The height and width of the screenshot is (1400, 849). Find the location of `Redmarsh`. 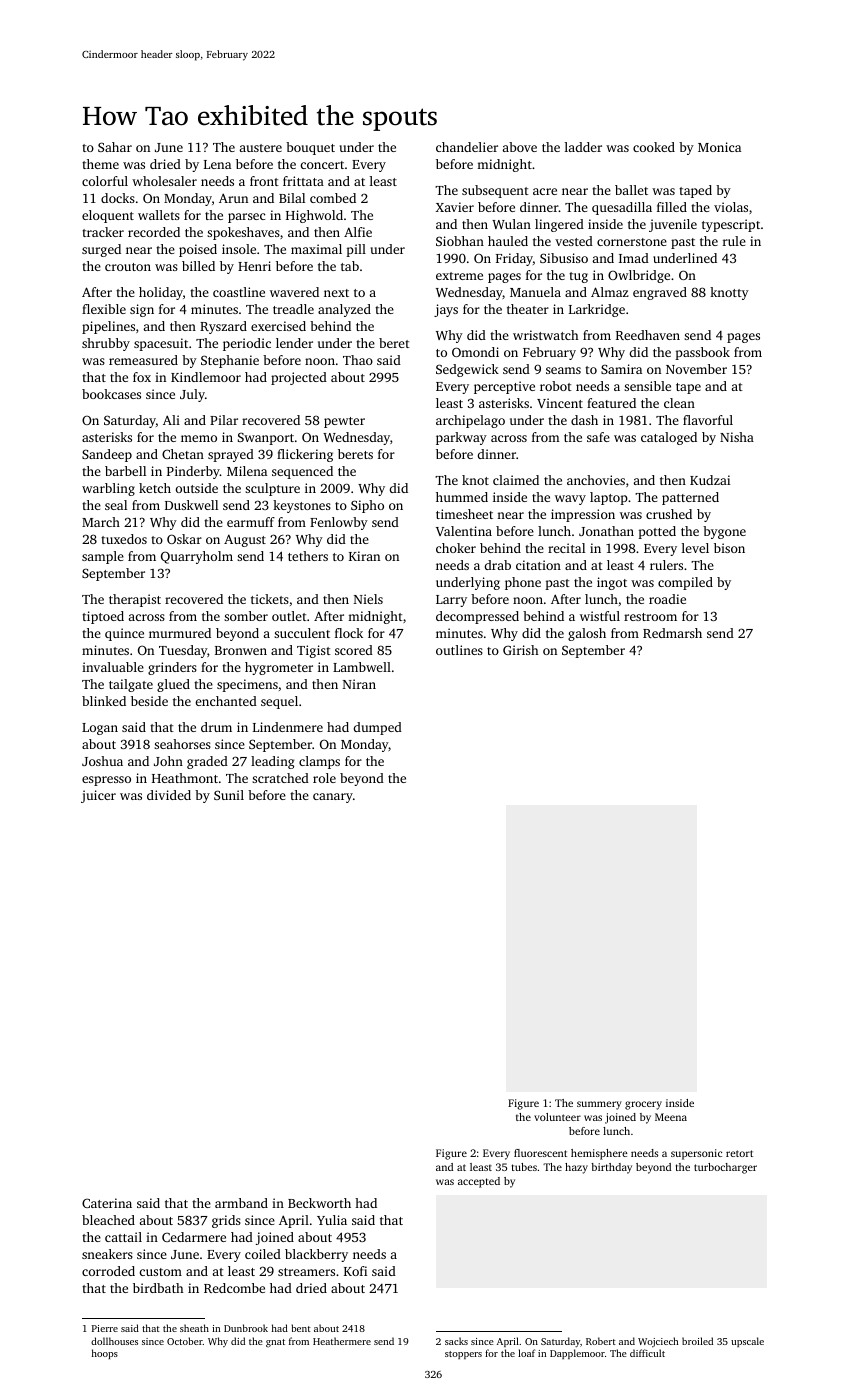

Redmarsh is located at coordinates (672, 633).
